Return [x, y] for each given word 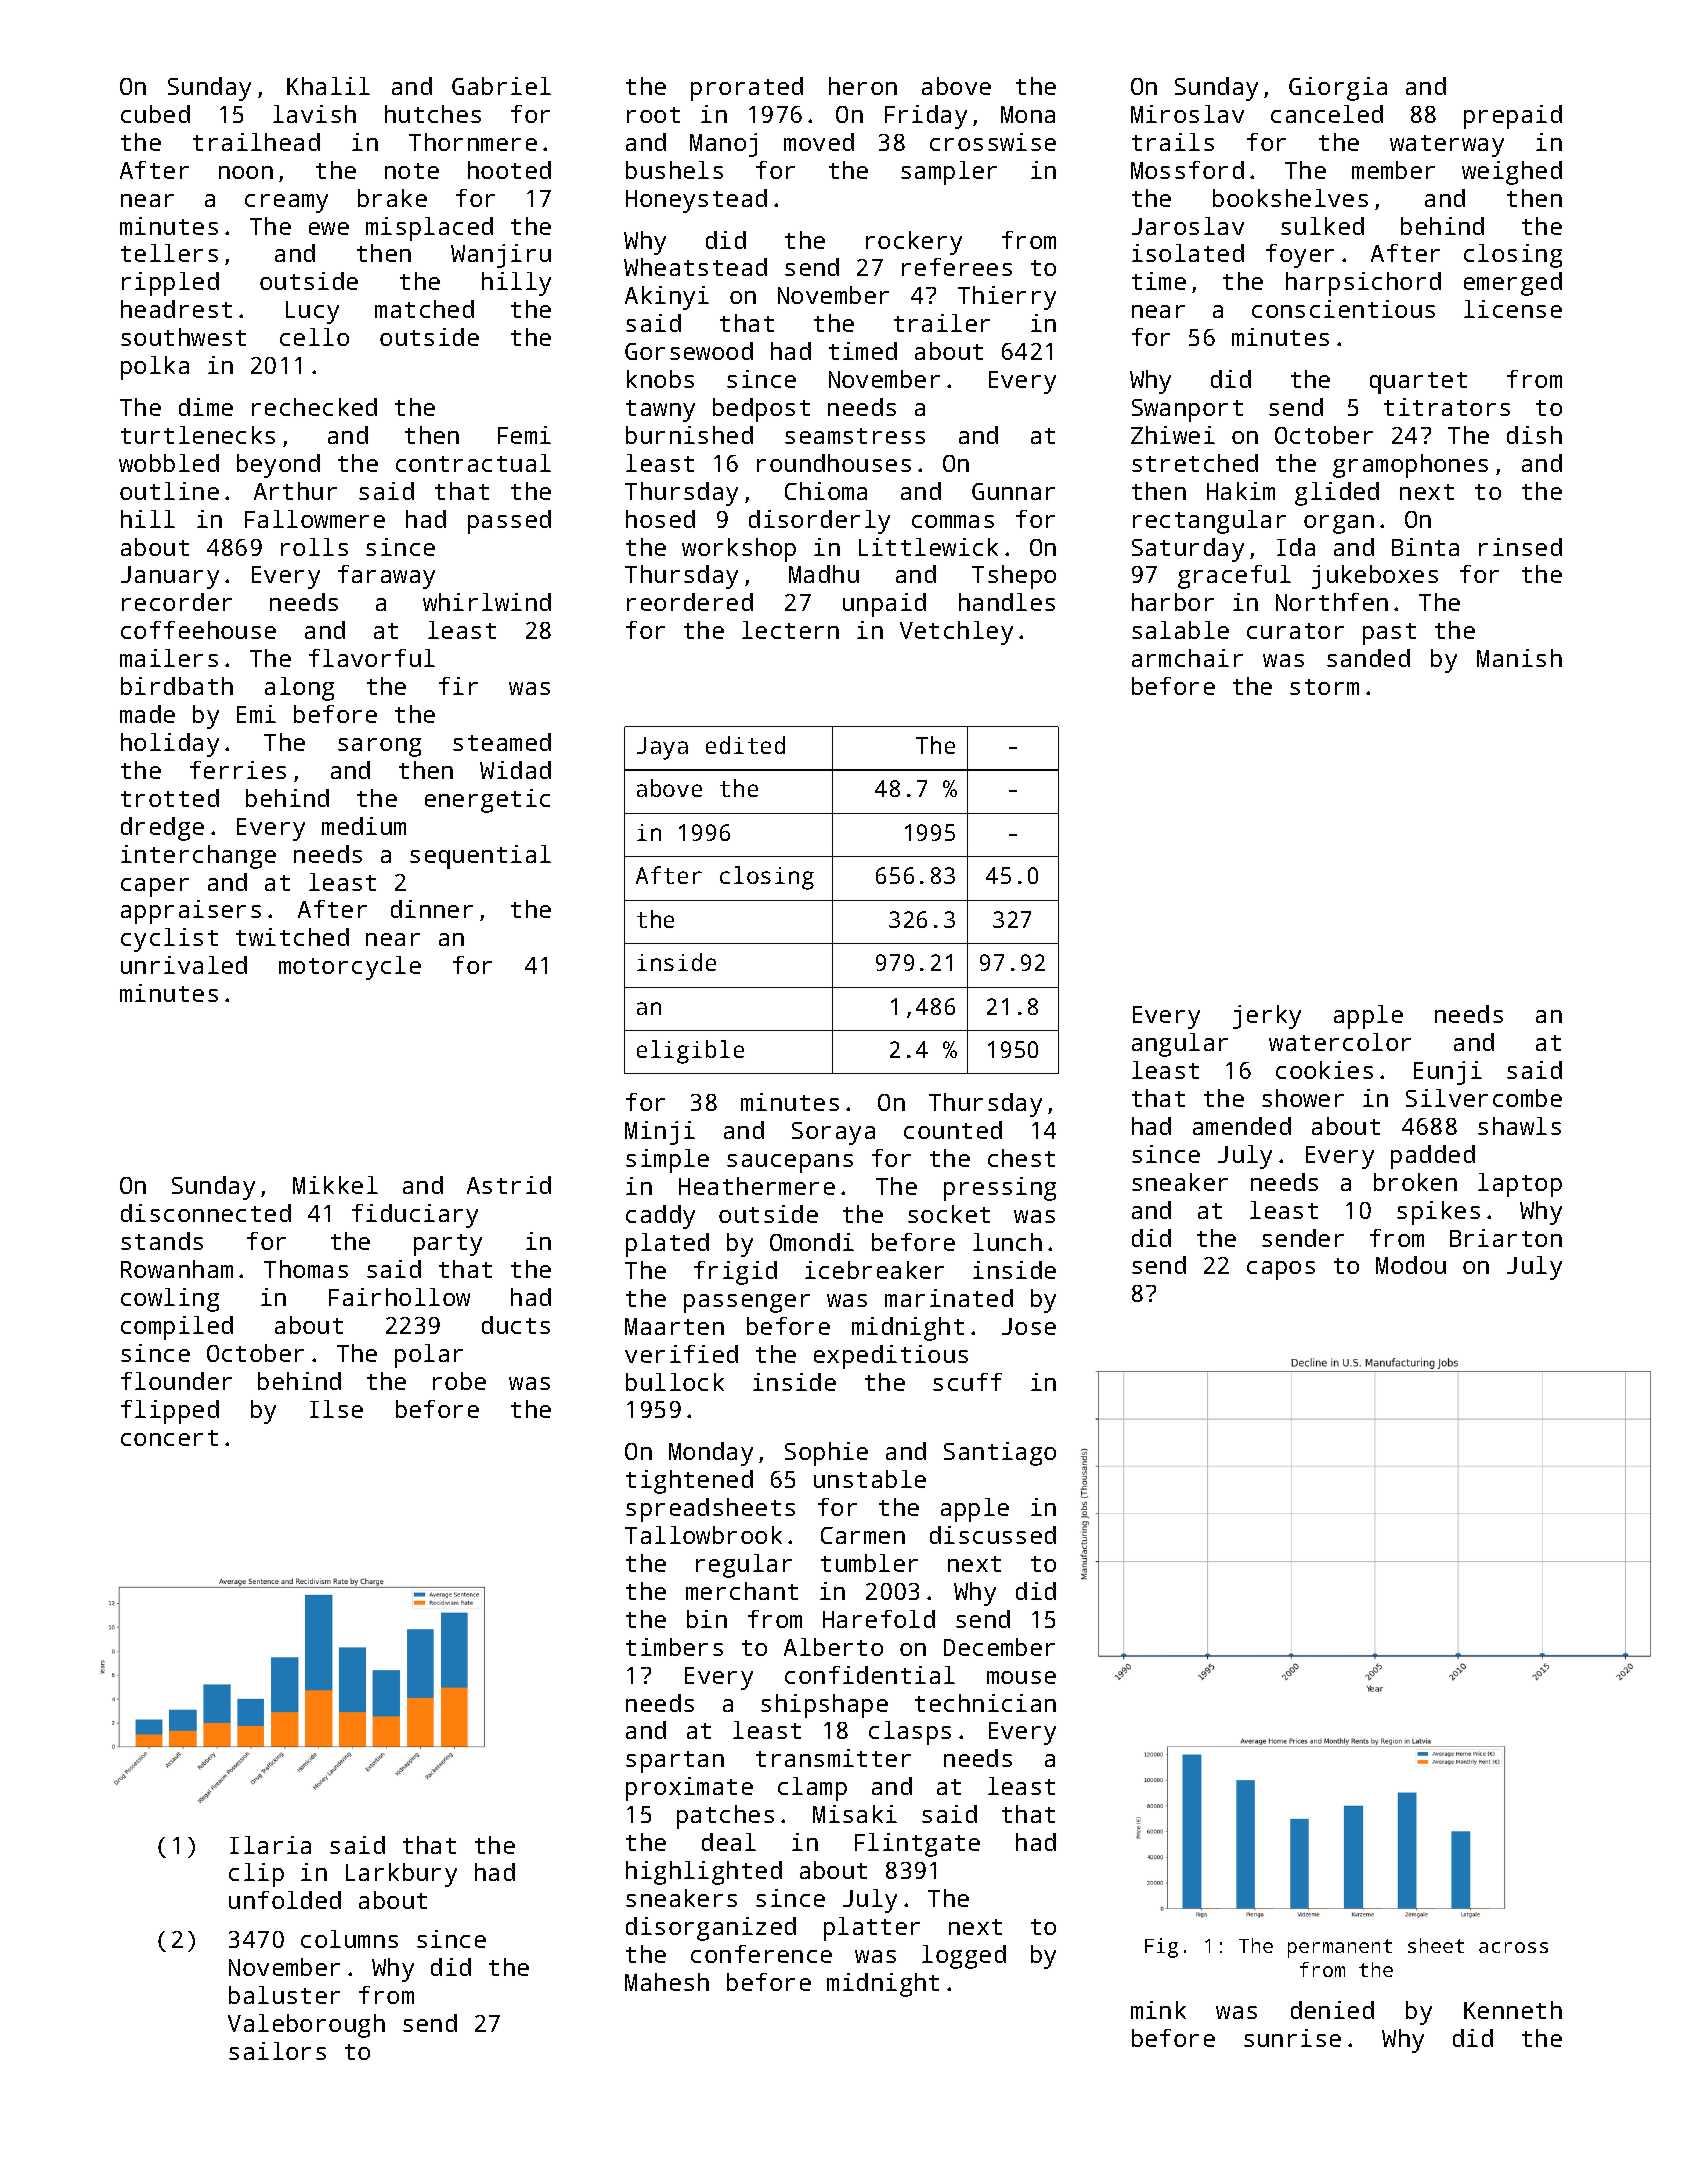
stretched [1195, 463]
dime [206, 407]
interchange [198, 857]
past [1389, 634]
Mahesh [667, 1982]
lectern [790, 630]
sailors [277, 2051]
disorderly [819, 522]
